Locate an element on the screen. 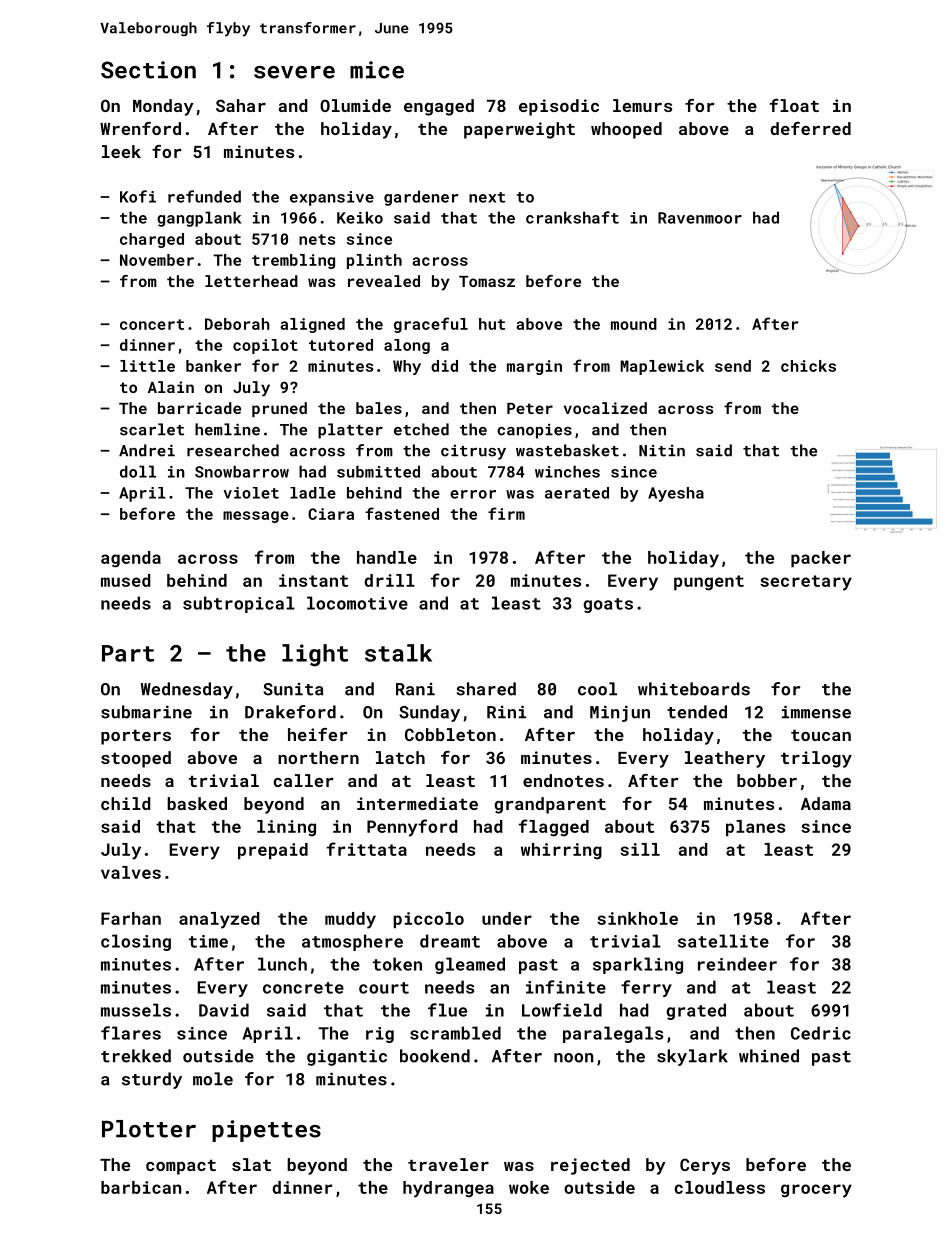 The height and width of the screenshot is (1233, 952). float is located at coordinates (794, 105).
